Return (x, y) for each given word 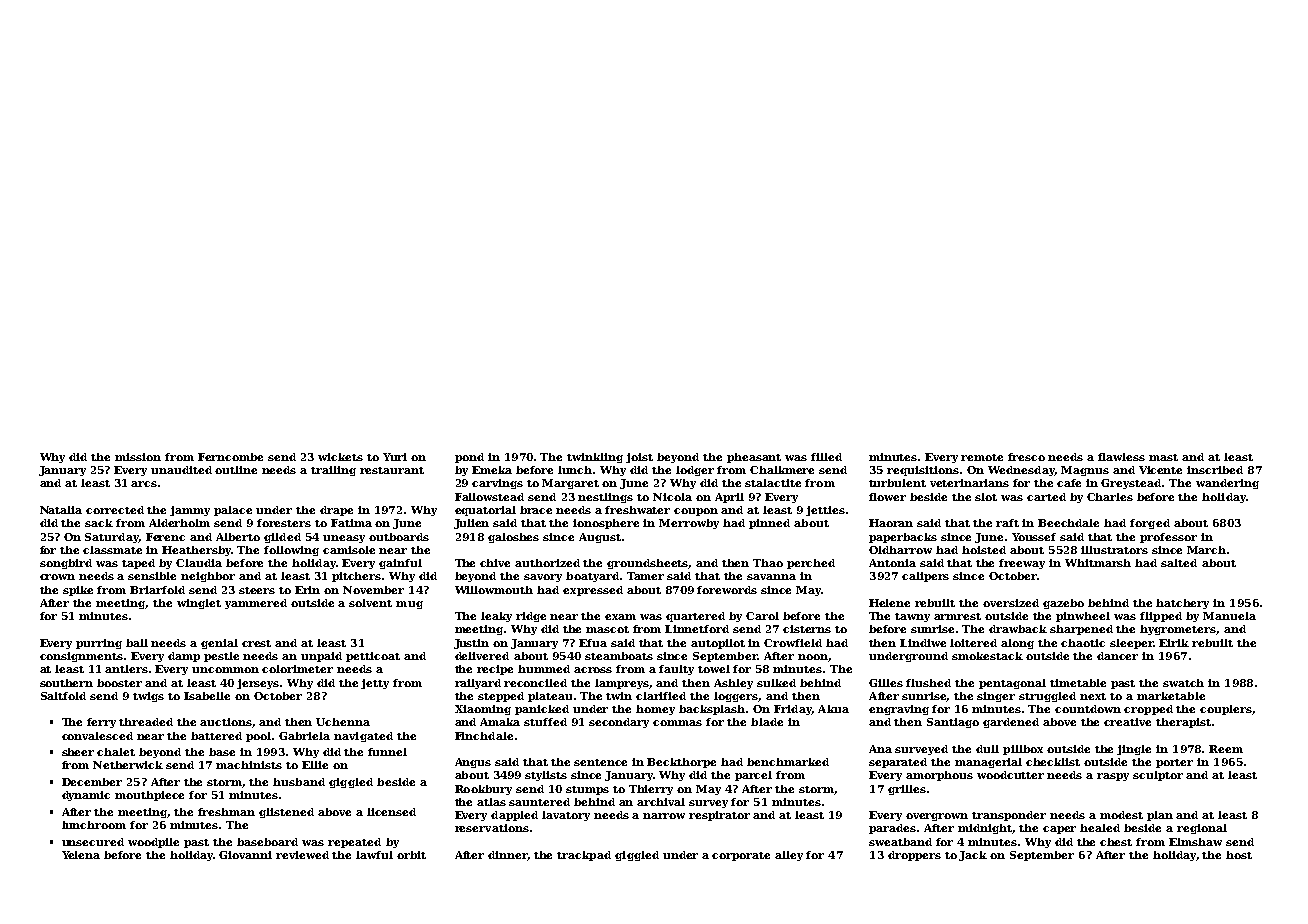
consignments (81, 657)
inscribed (1215, 470)
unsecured (93, 842)
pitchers (356, 577)
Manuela (1229, 616)
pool (259, 737)
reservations (492, 828)
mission (138, 457)
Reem (1226, 749)
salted (1179, 563)
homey (655, 710)
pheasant (754, 458)
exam (620, 617)
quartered (695, 617)
